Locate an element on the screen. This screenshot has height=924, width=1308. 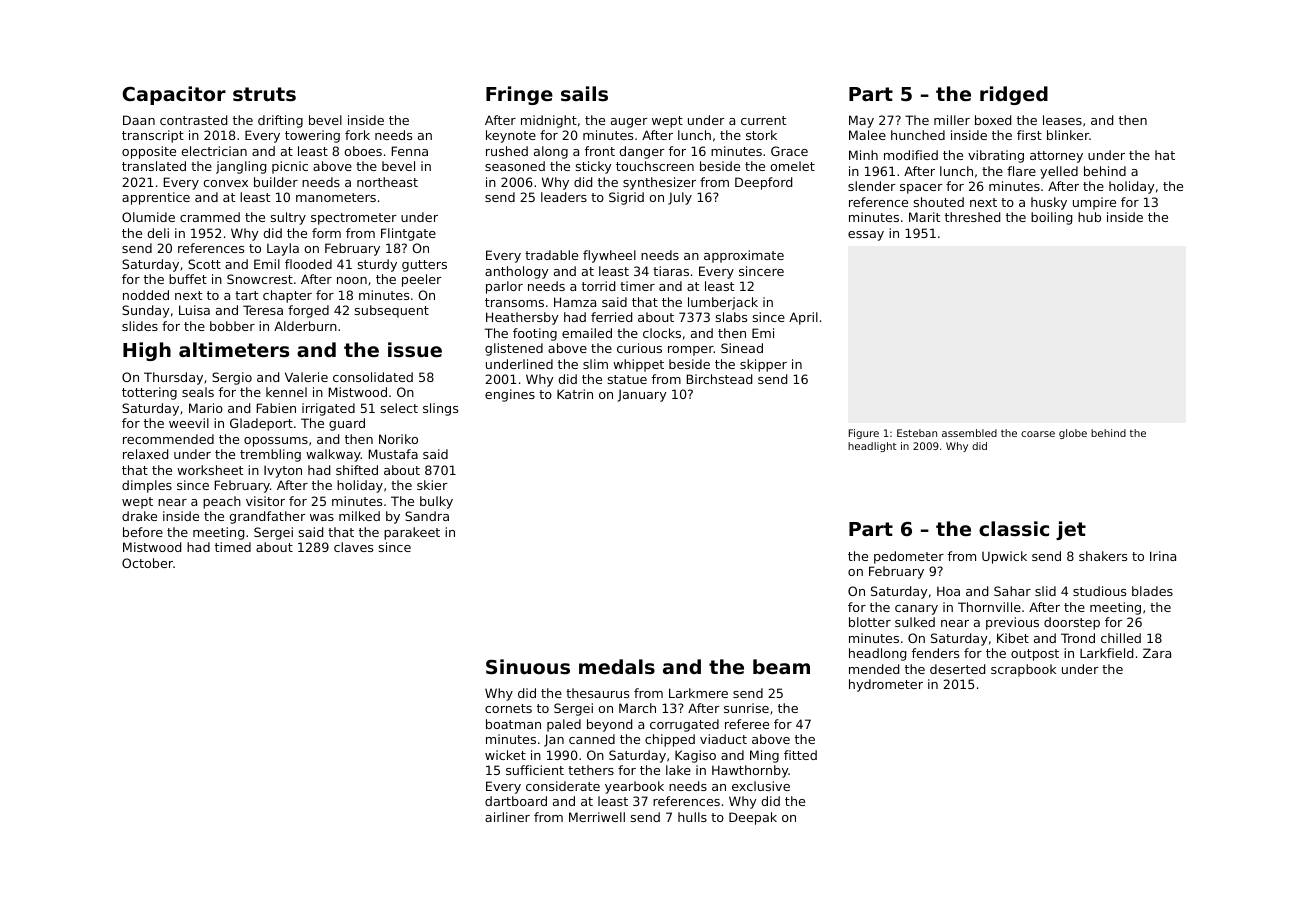
attorney is located at coordinates (1056, 157).
